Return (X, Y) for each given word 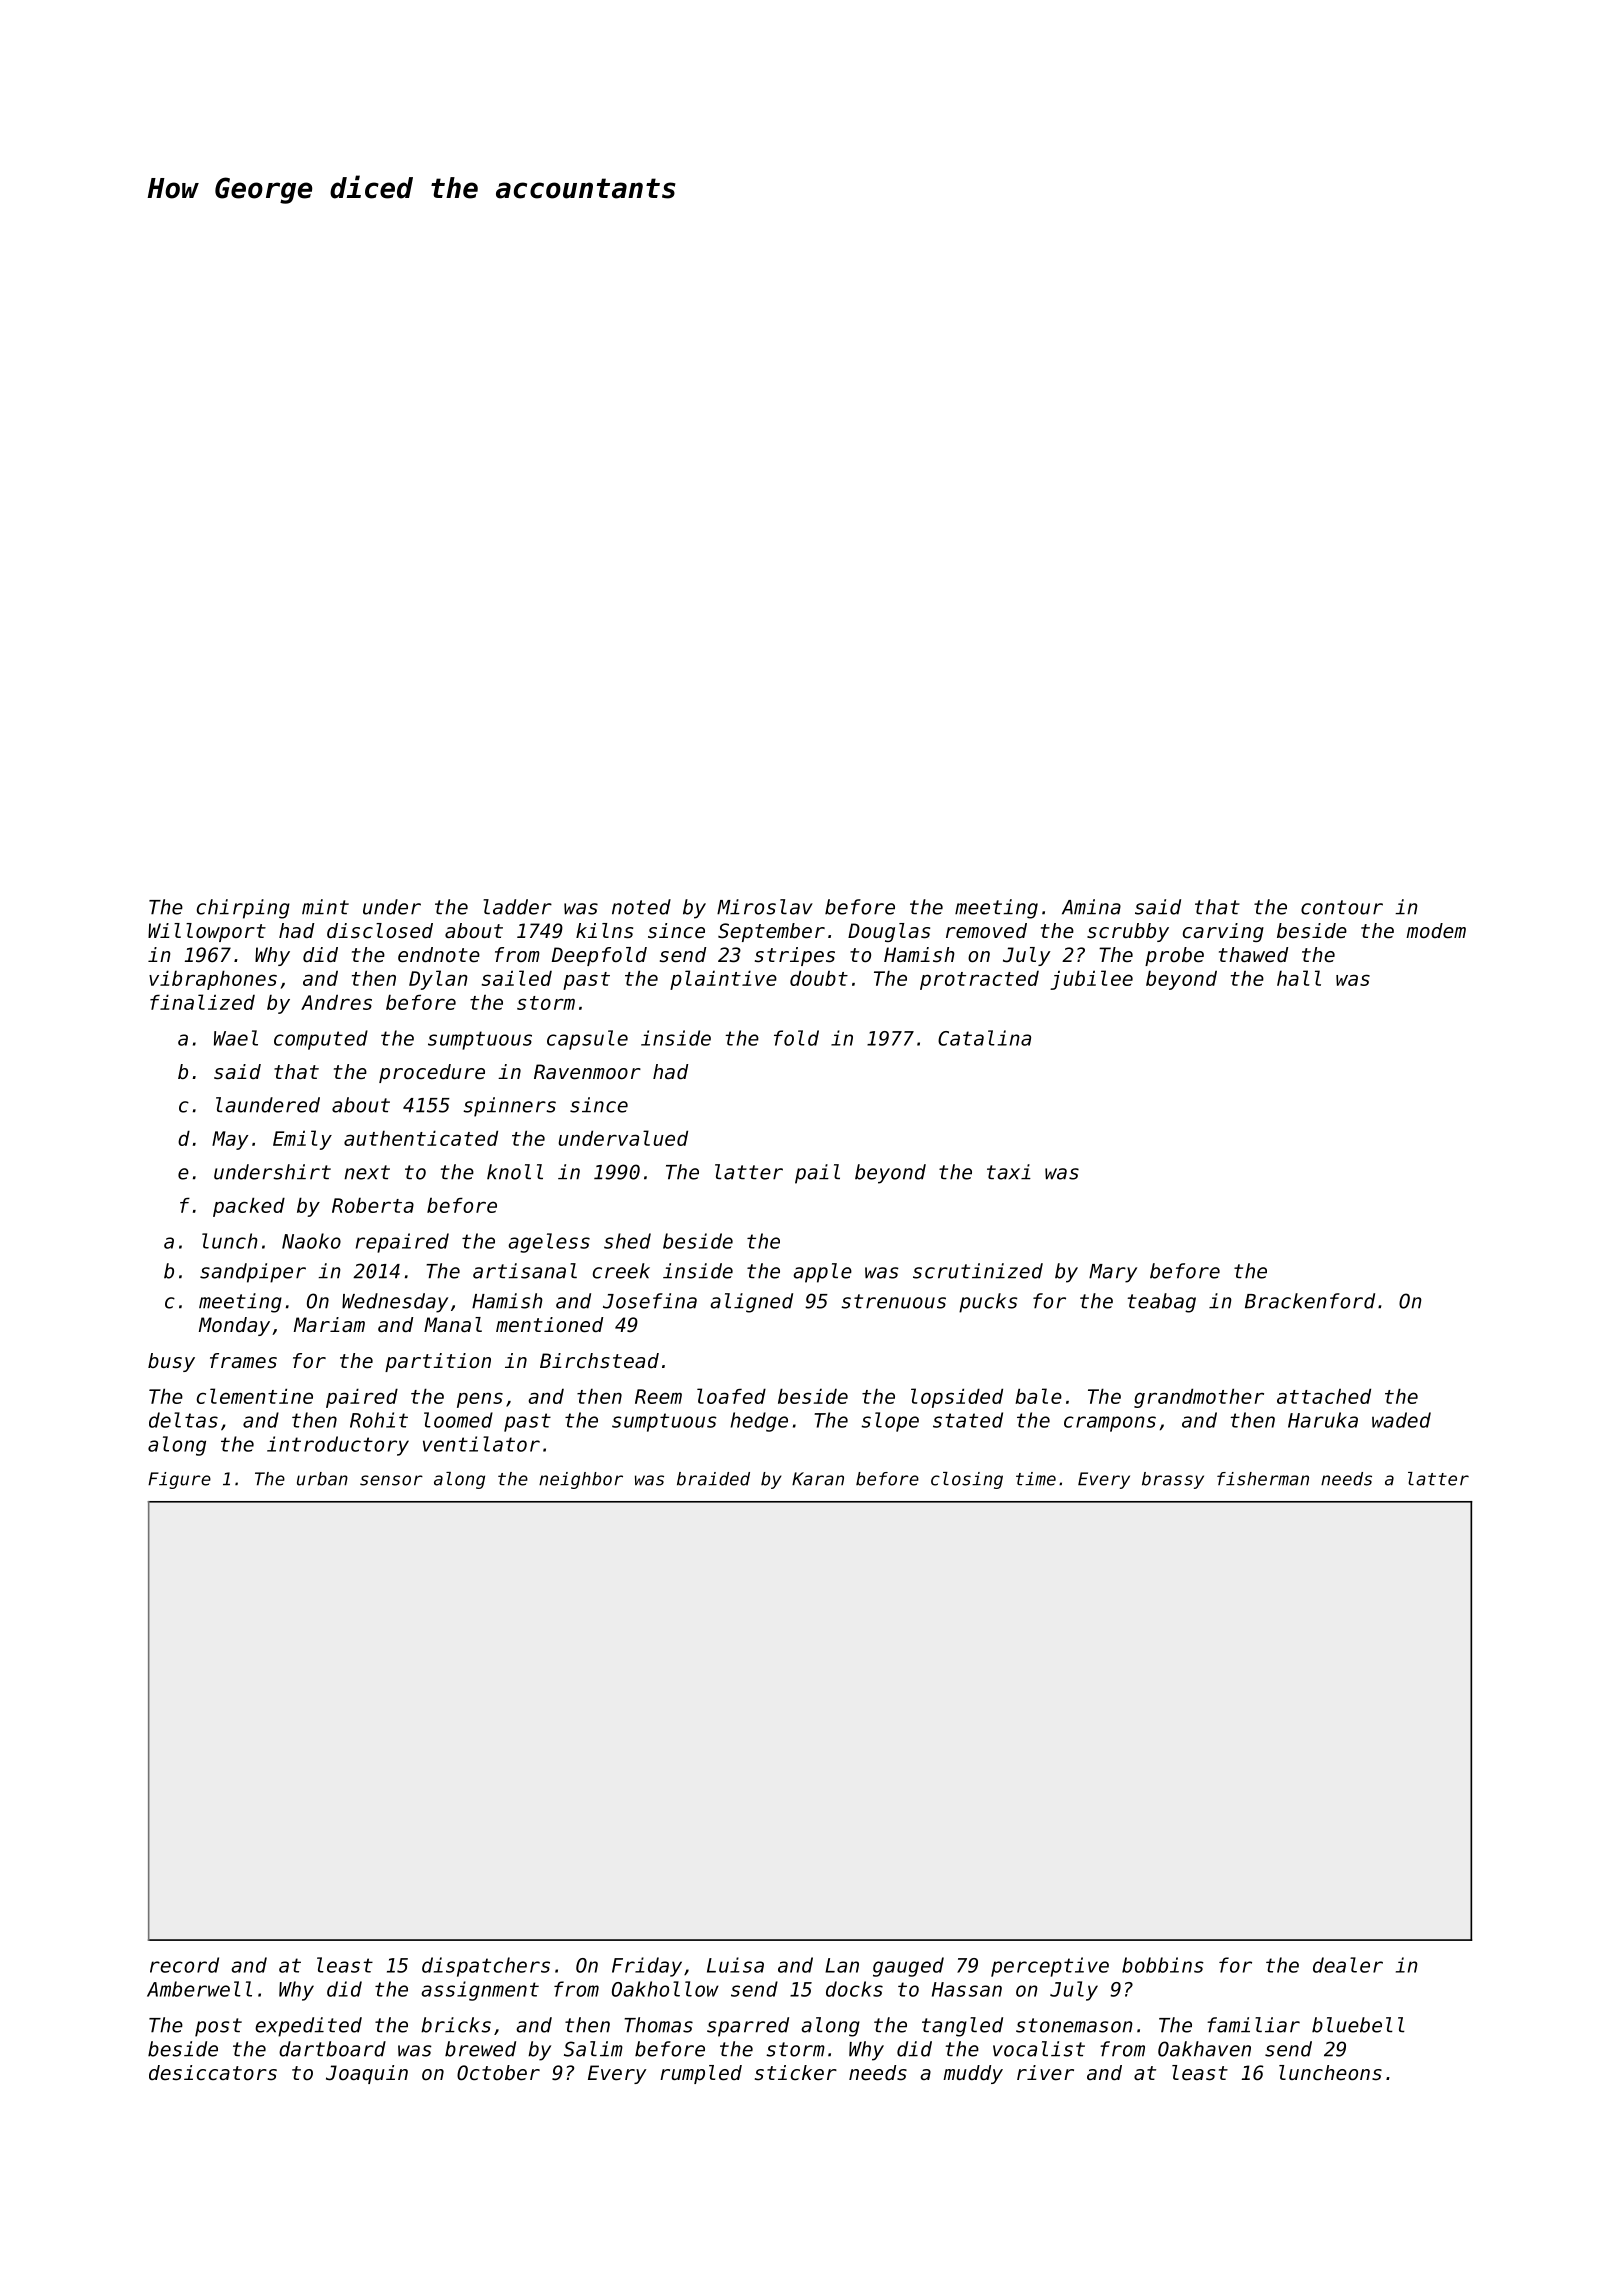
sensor (391, 1480)
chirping (243, 909)
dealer (1348, 1965)
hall (1299, 978)
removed (986, 931)
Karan (818, 1479)
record (184, 1965)
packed (249, 1207)
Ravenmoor (587, 1072)
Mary (1113, 1273)
